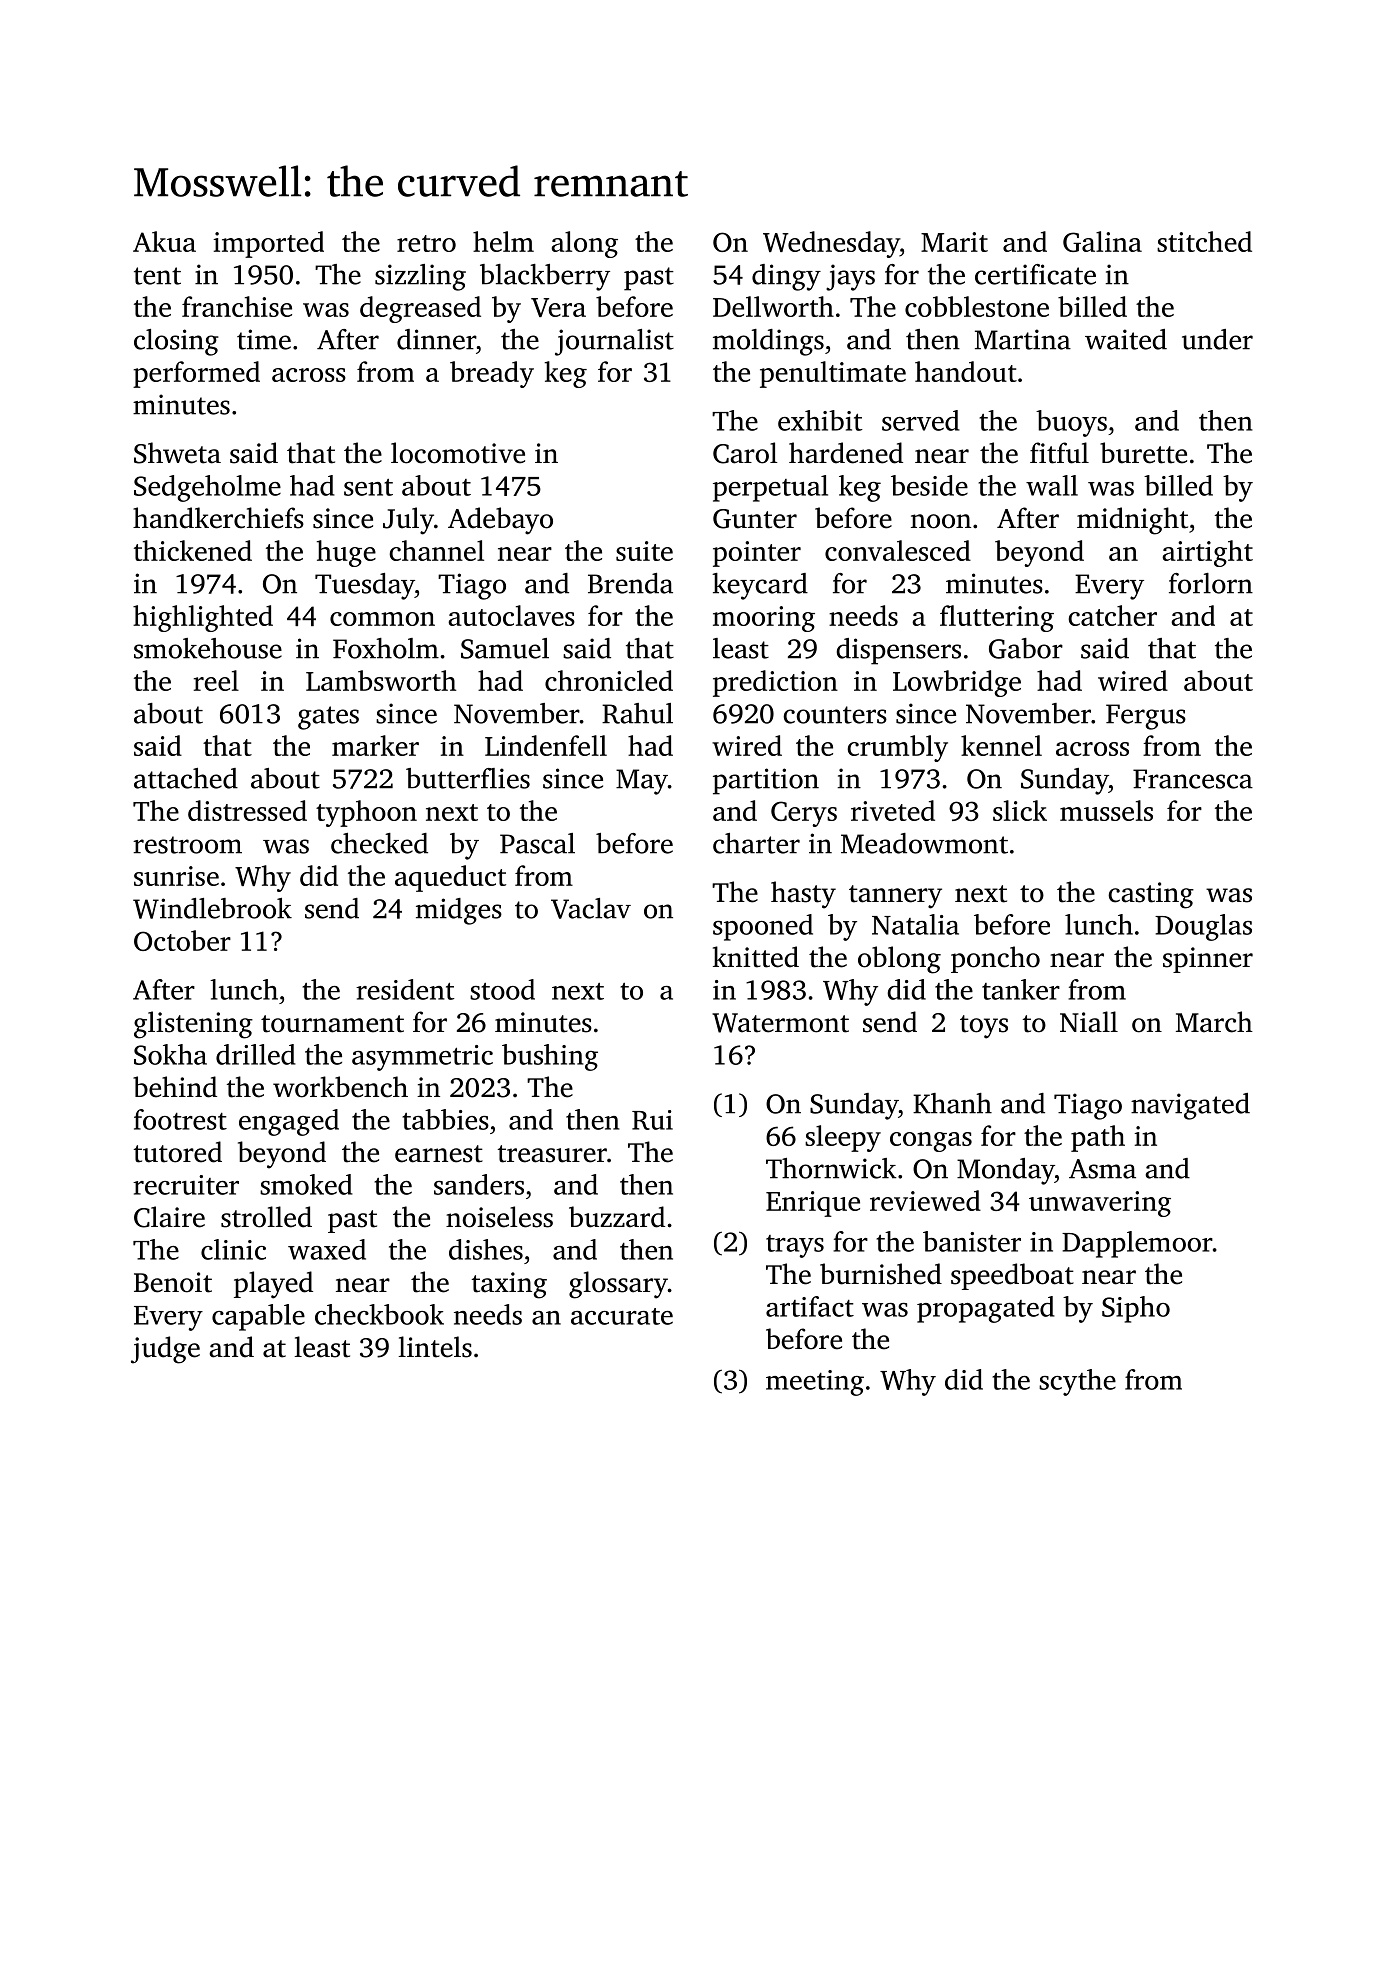  Describe the element at coordinates (435, 1347) in the image. I see `lintels` at that location.
